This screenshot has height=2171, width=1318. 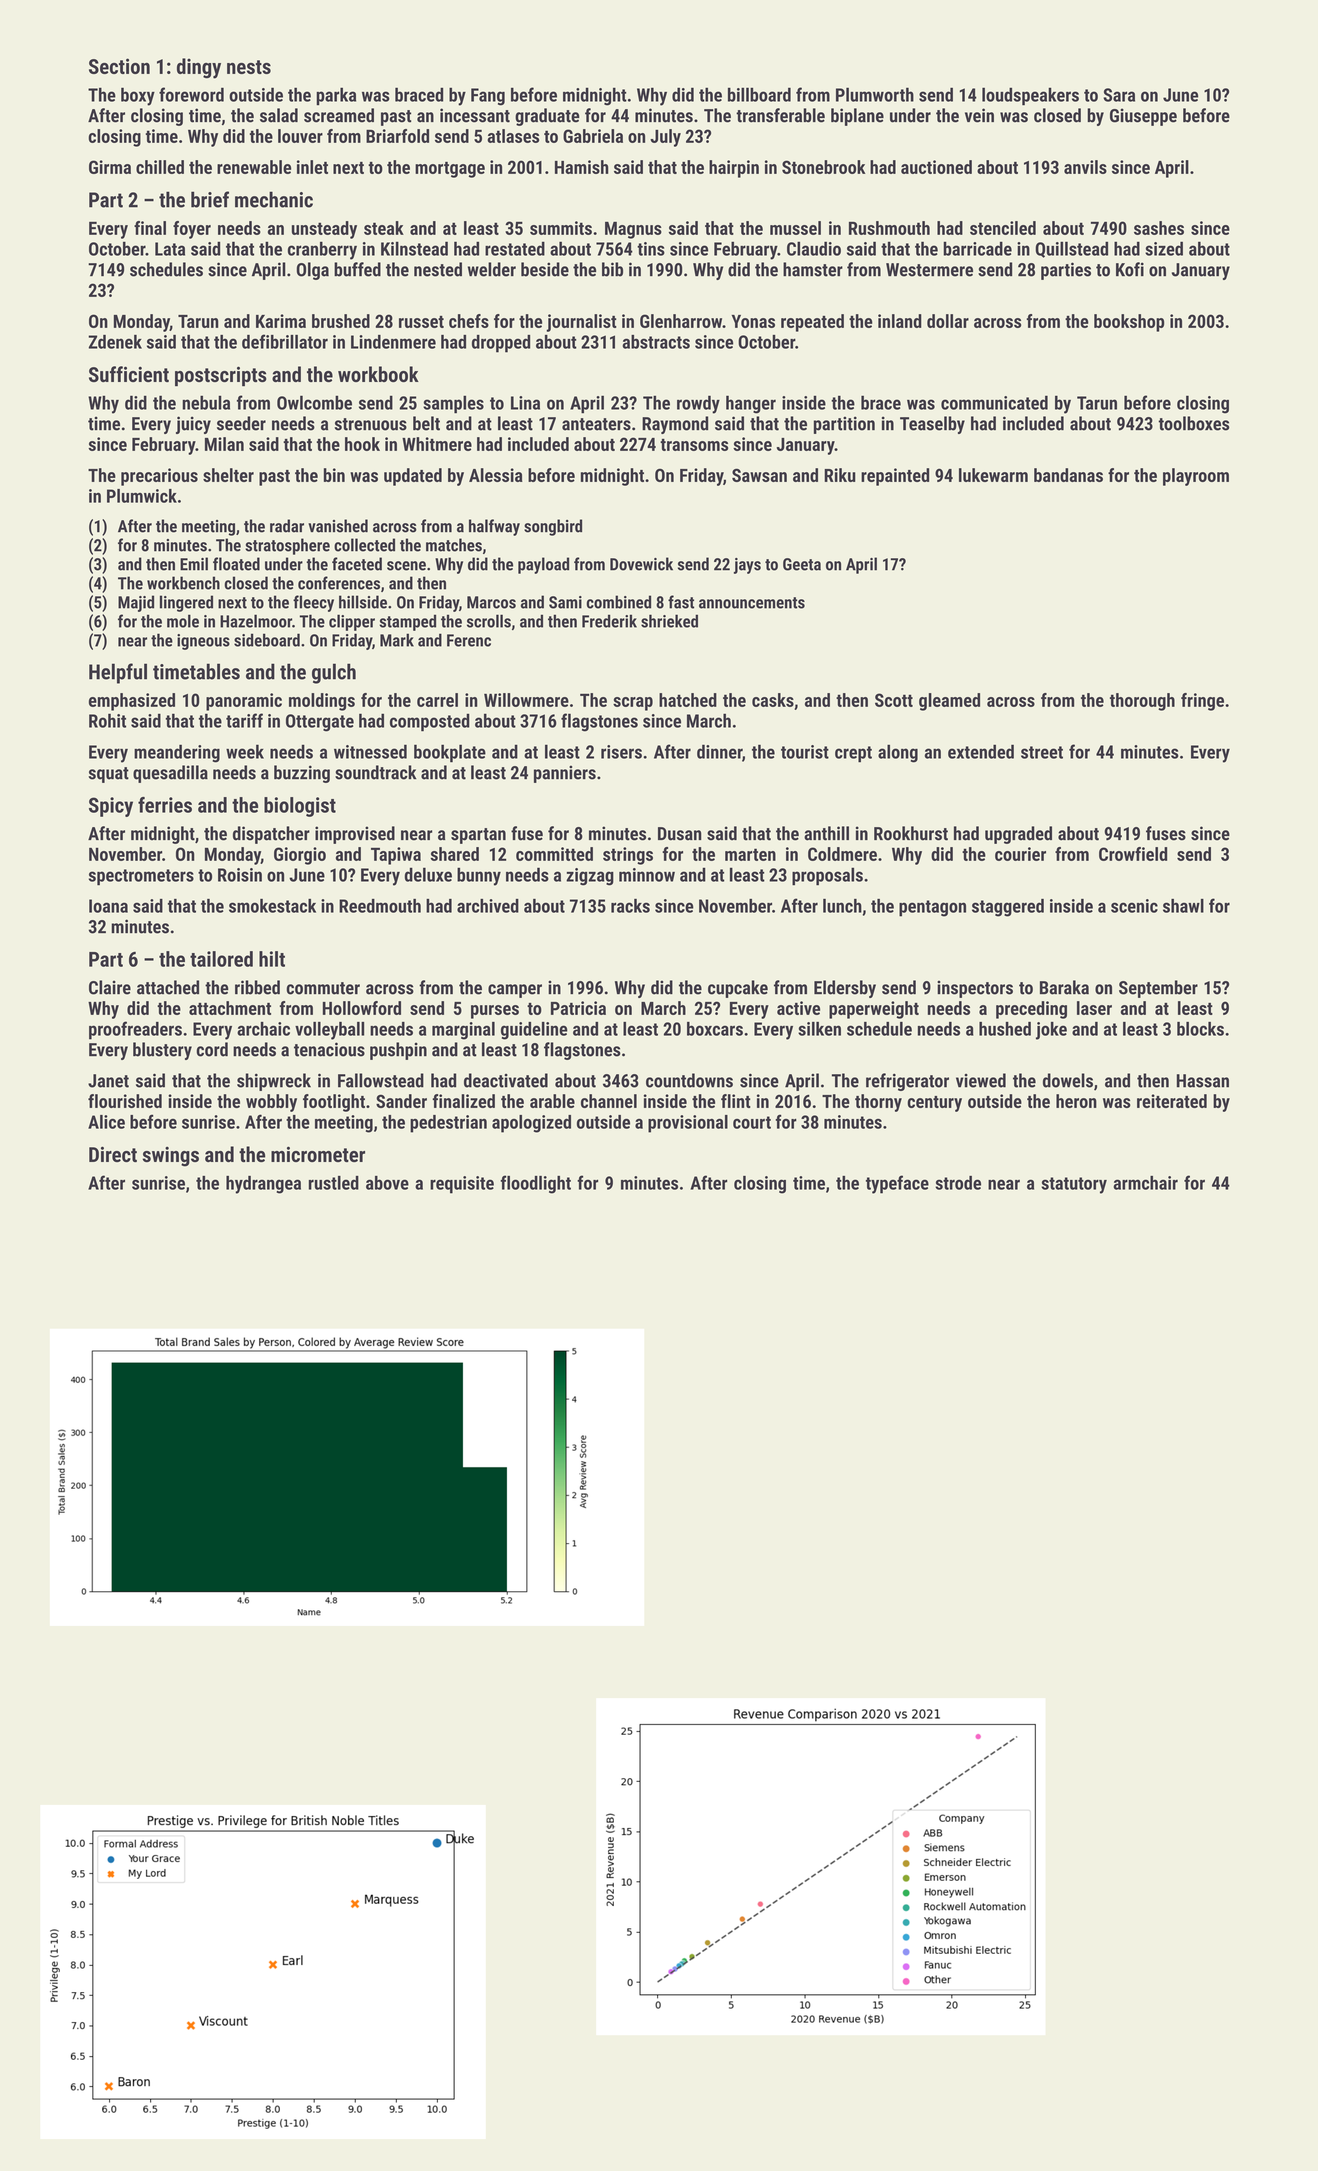 I want to click on Fang, so click(x=488, y=97).
